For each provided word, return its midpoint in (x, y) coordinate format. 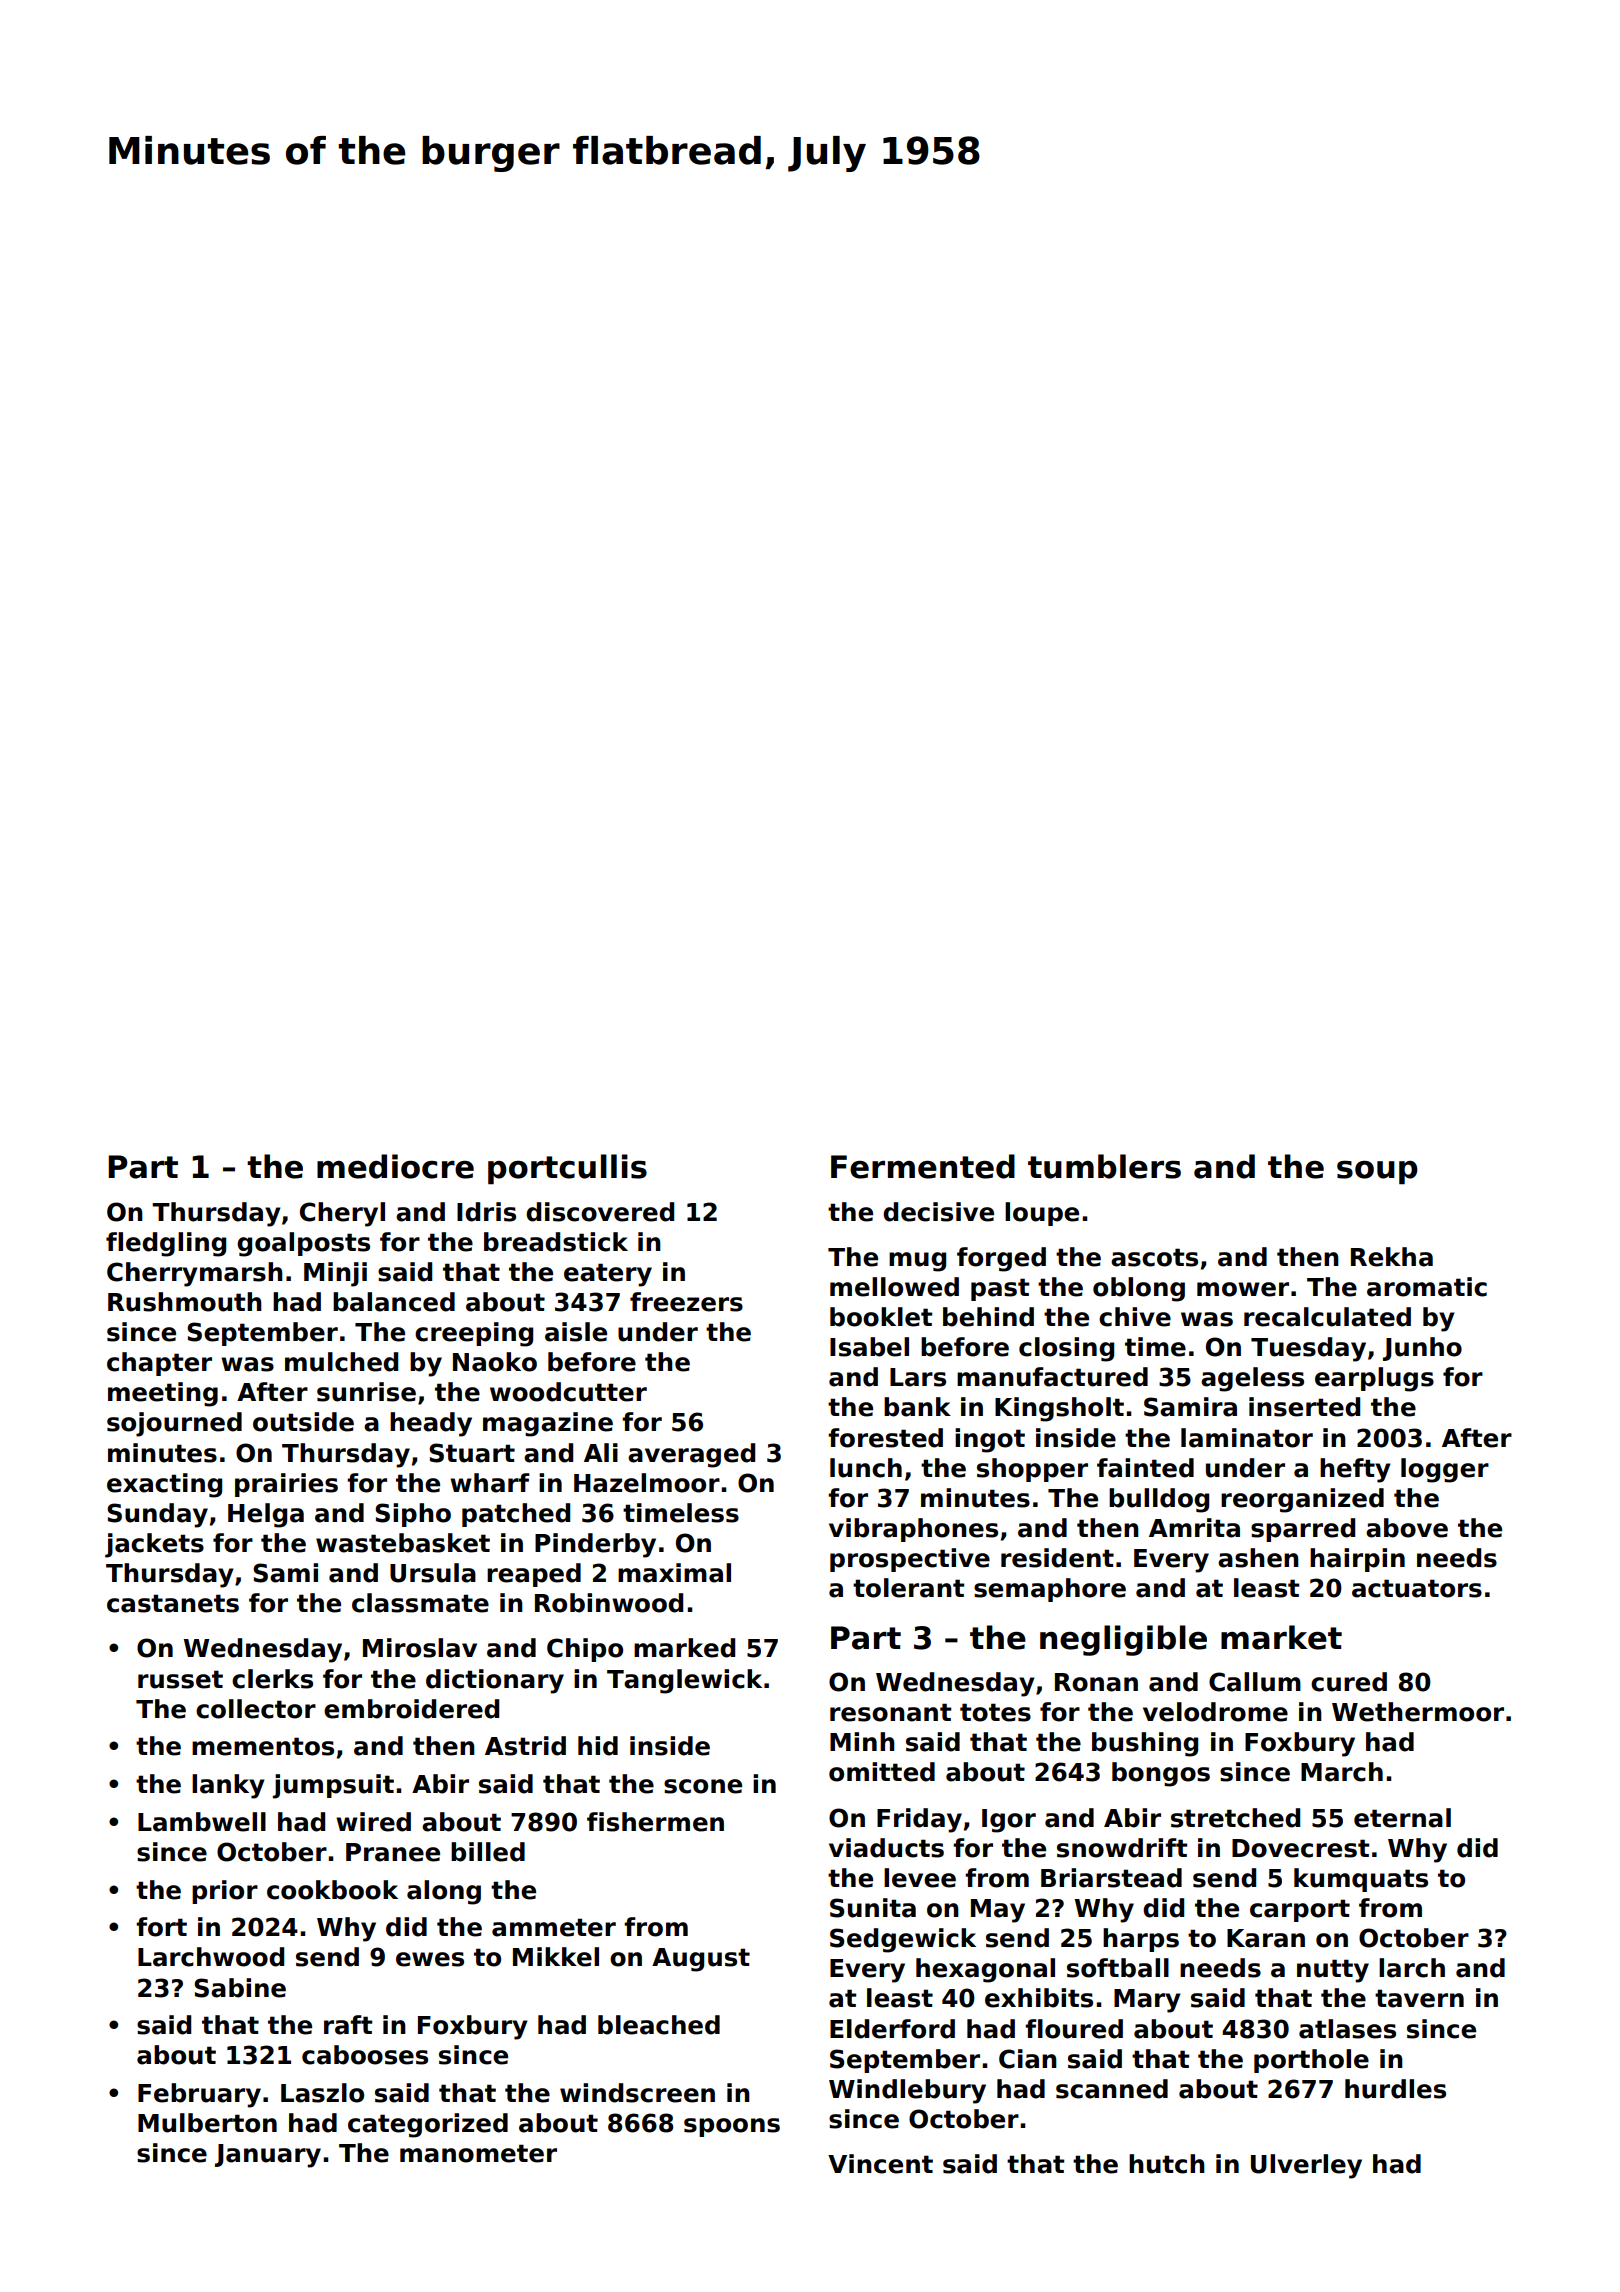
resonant (890, 1712)
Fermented (923, 1166)
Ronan (1096, 1682)
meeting (163, 1394)
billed (488, 1852)
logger (1445, 1470)
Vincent (880, 2164)
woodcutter (568, 1392)
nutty (1333, 1971)
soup (1377, 1172)
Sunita (873, 1908)
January (268, 2156)
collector (256, 1709)
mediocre (395, 1166)
